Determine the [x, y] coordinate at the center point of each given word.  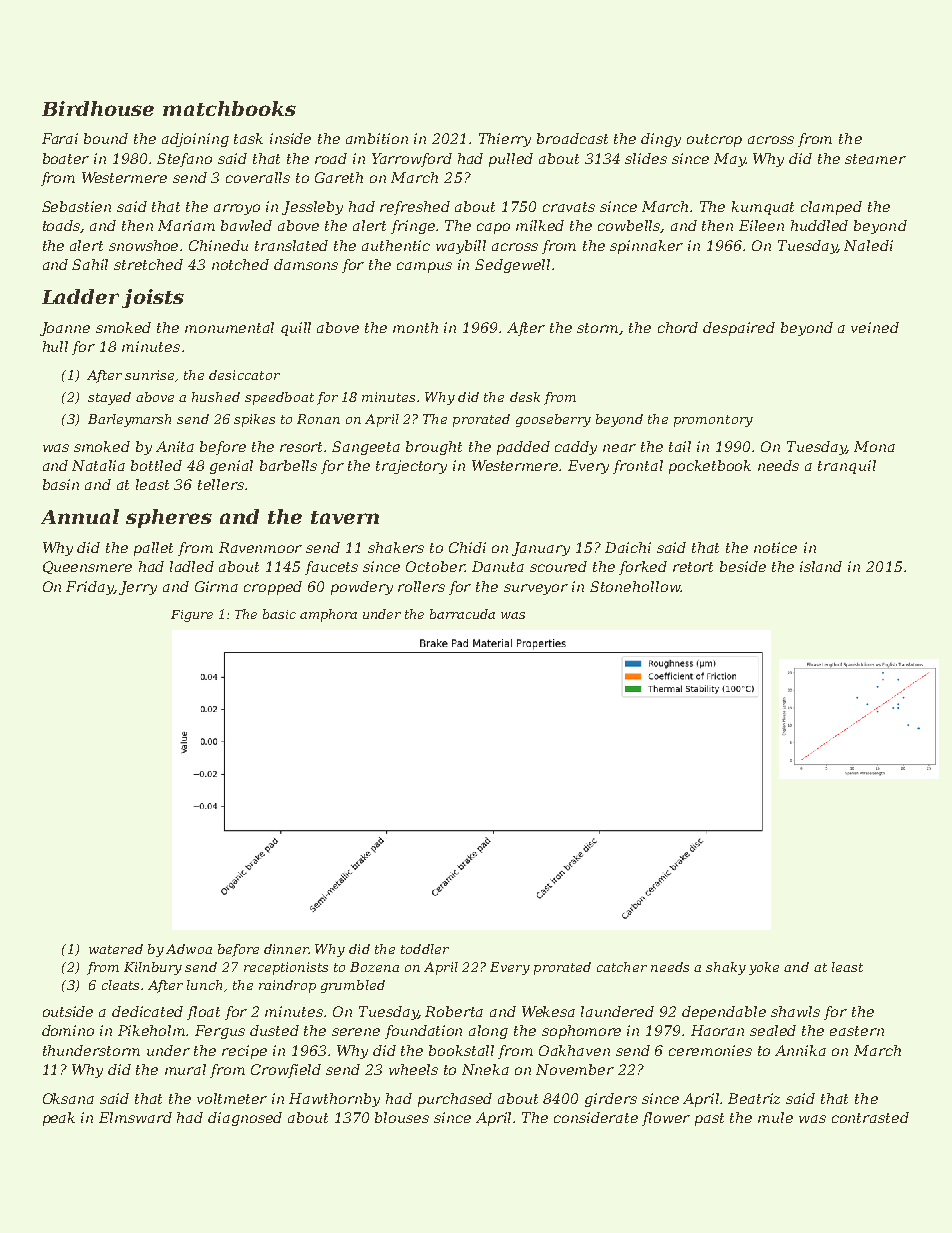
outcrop [714, 140]
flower [666, 1119]
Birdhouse [98, 108]
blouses [402, 1117]
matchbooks [229, 108]
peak [59, 1119]
